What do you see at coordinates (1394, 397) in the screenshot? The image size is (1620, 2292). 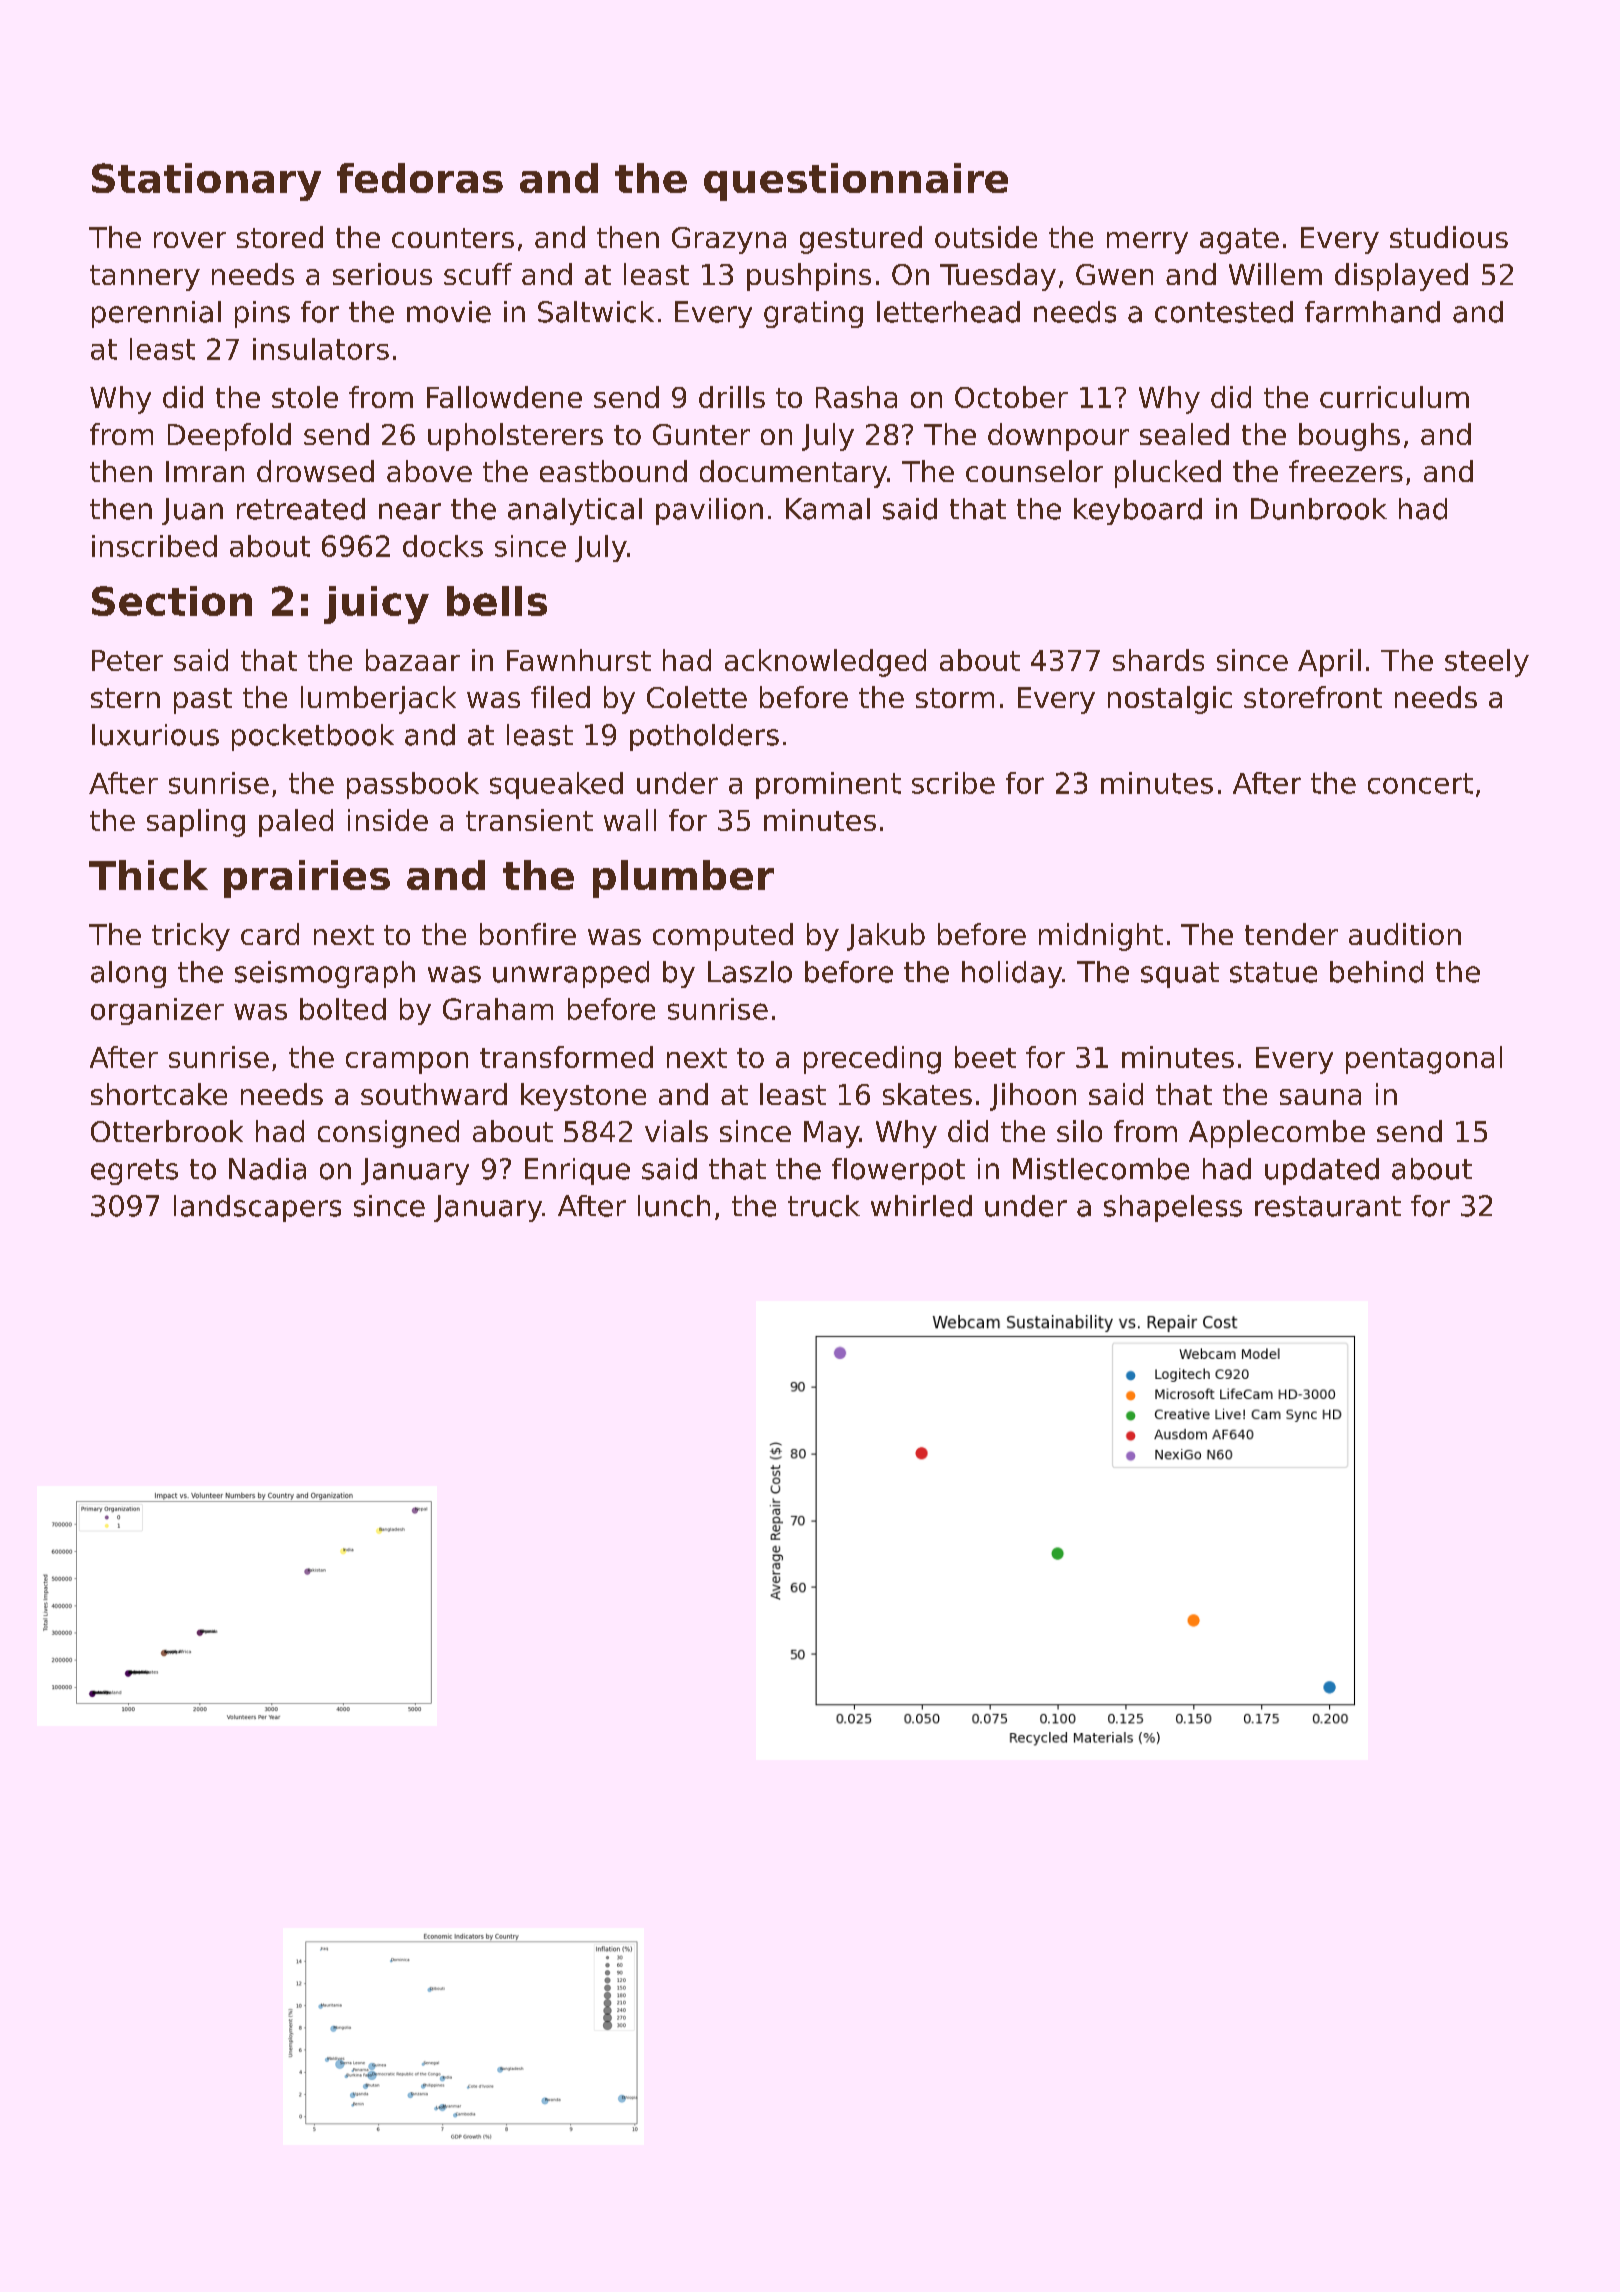 I see `curriculum` at bounding box center [1394, 397].
